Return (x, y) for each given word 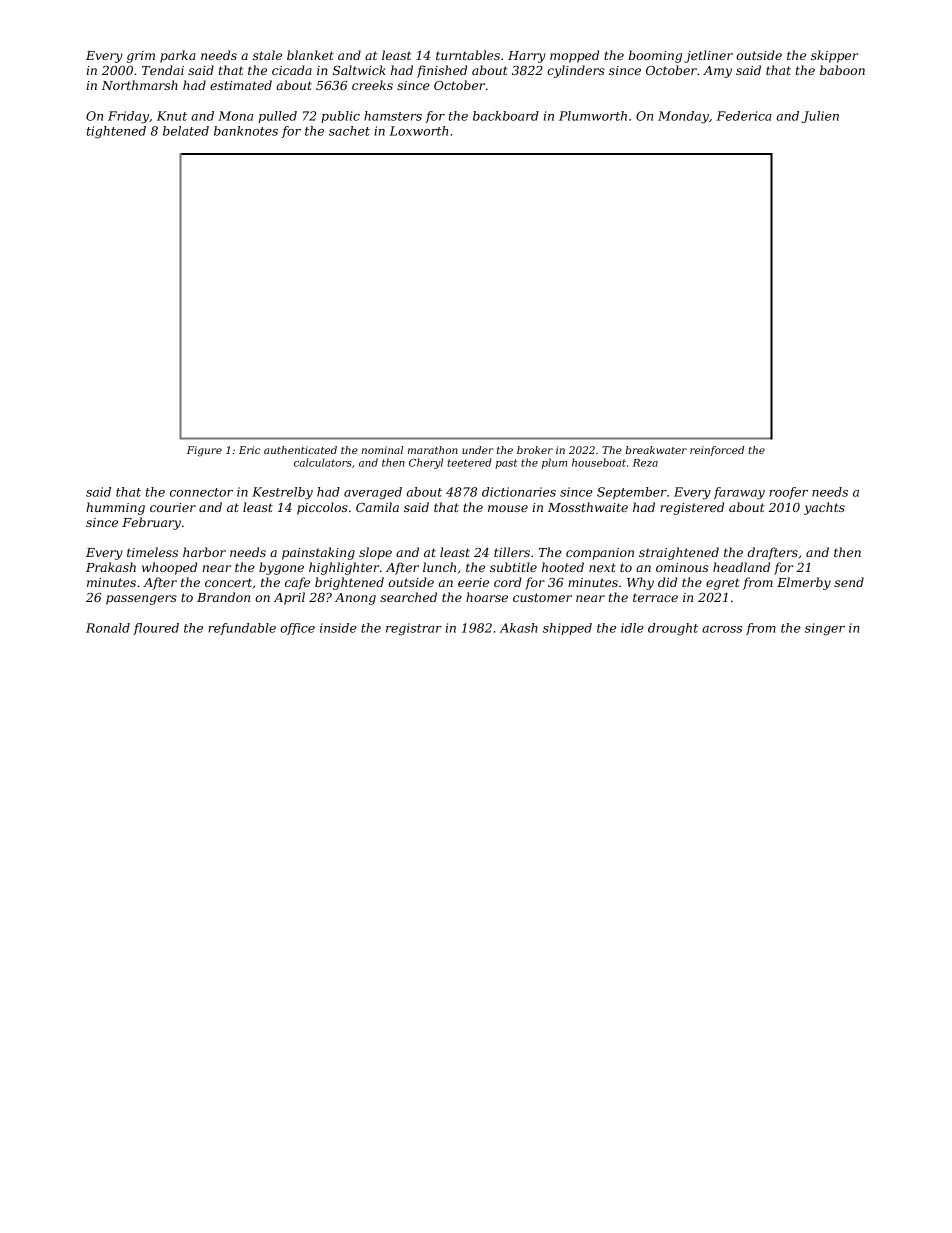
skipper (834, 56)
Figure (204, 451)
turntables (468, 55)
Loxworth (419, 131)
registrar (414, 629)
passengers (141, 600)
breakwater (656, 450)
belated (186, 131)
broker (535, 450)
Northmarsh (140, 85)
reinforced (717, 451)
